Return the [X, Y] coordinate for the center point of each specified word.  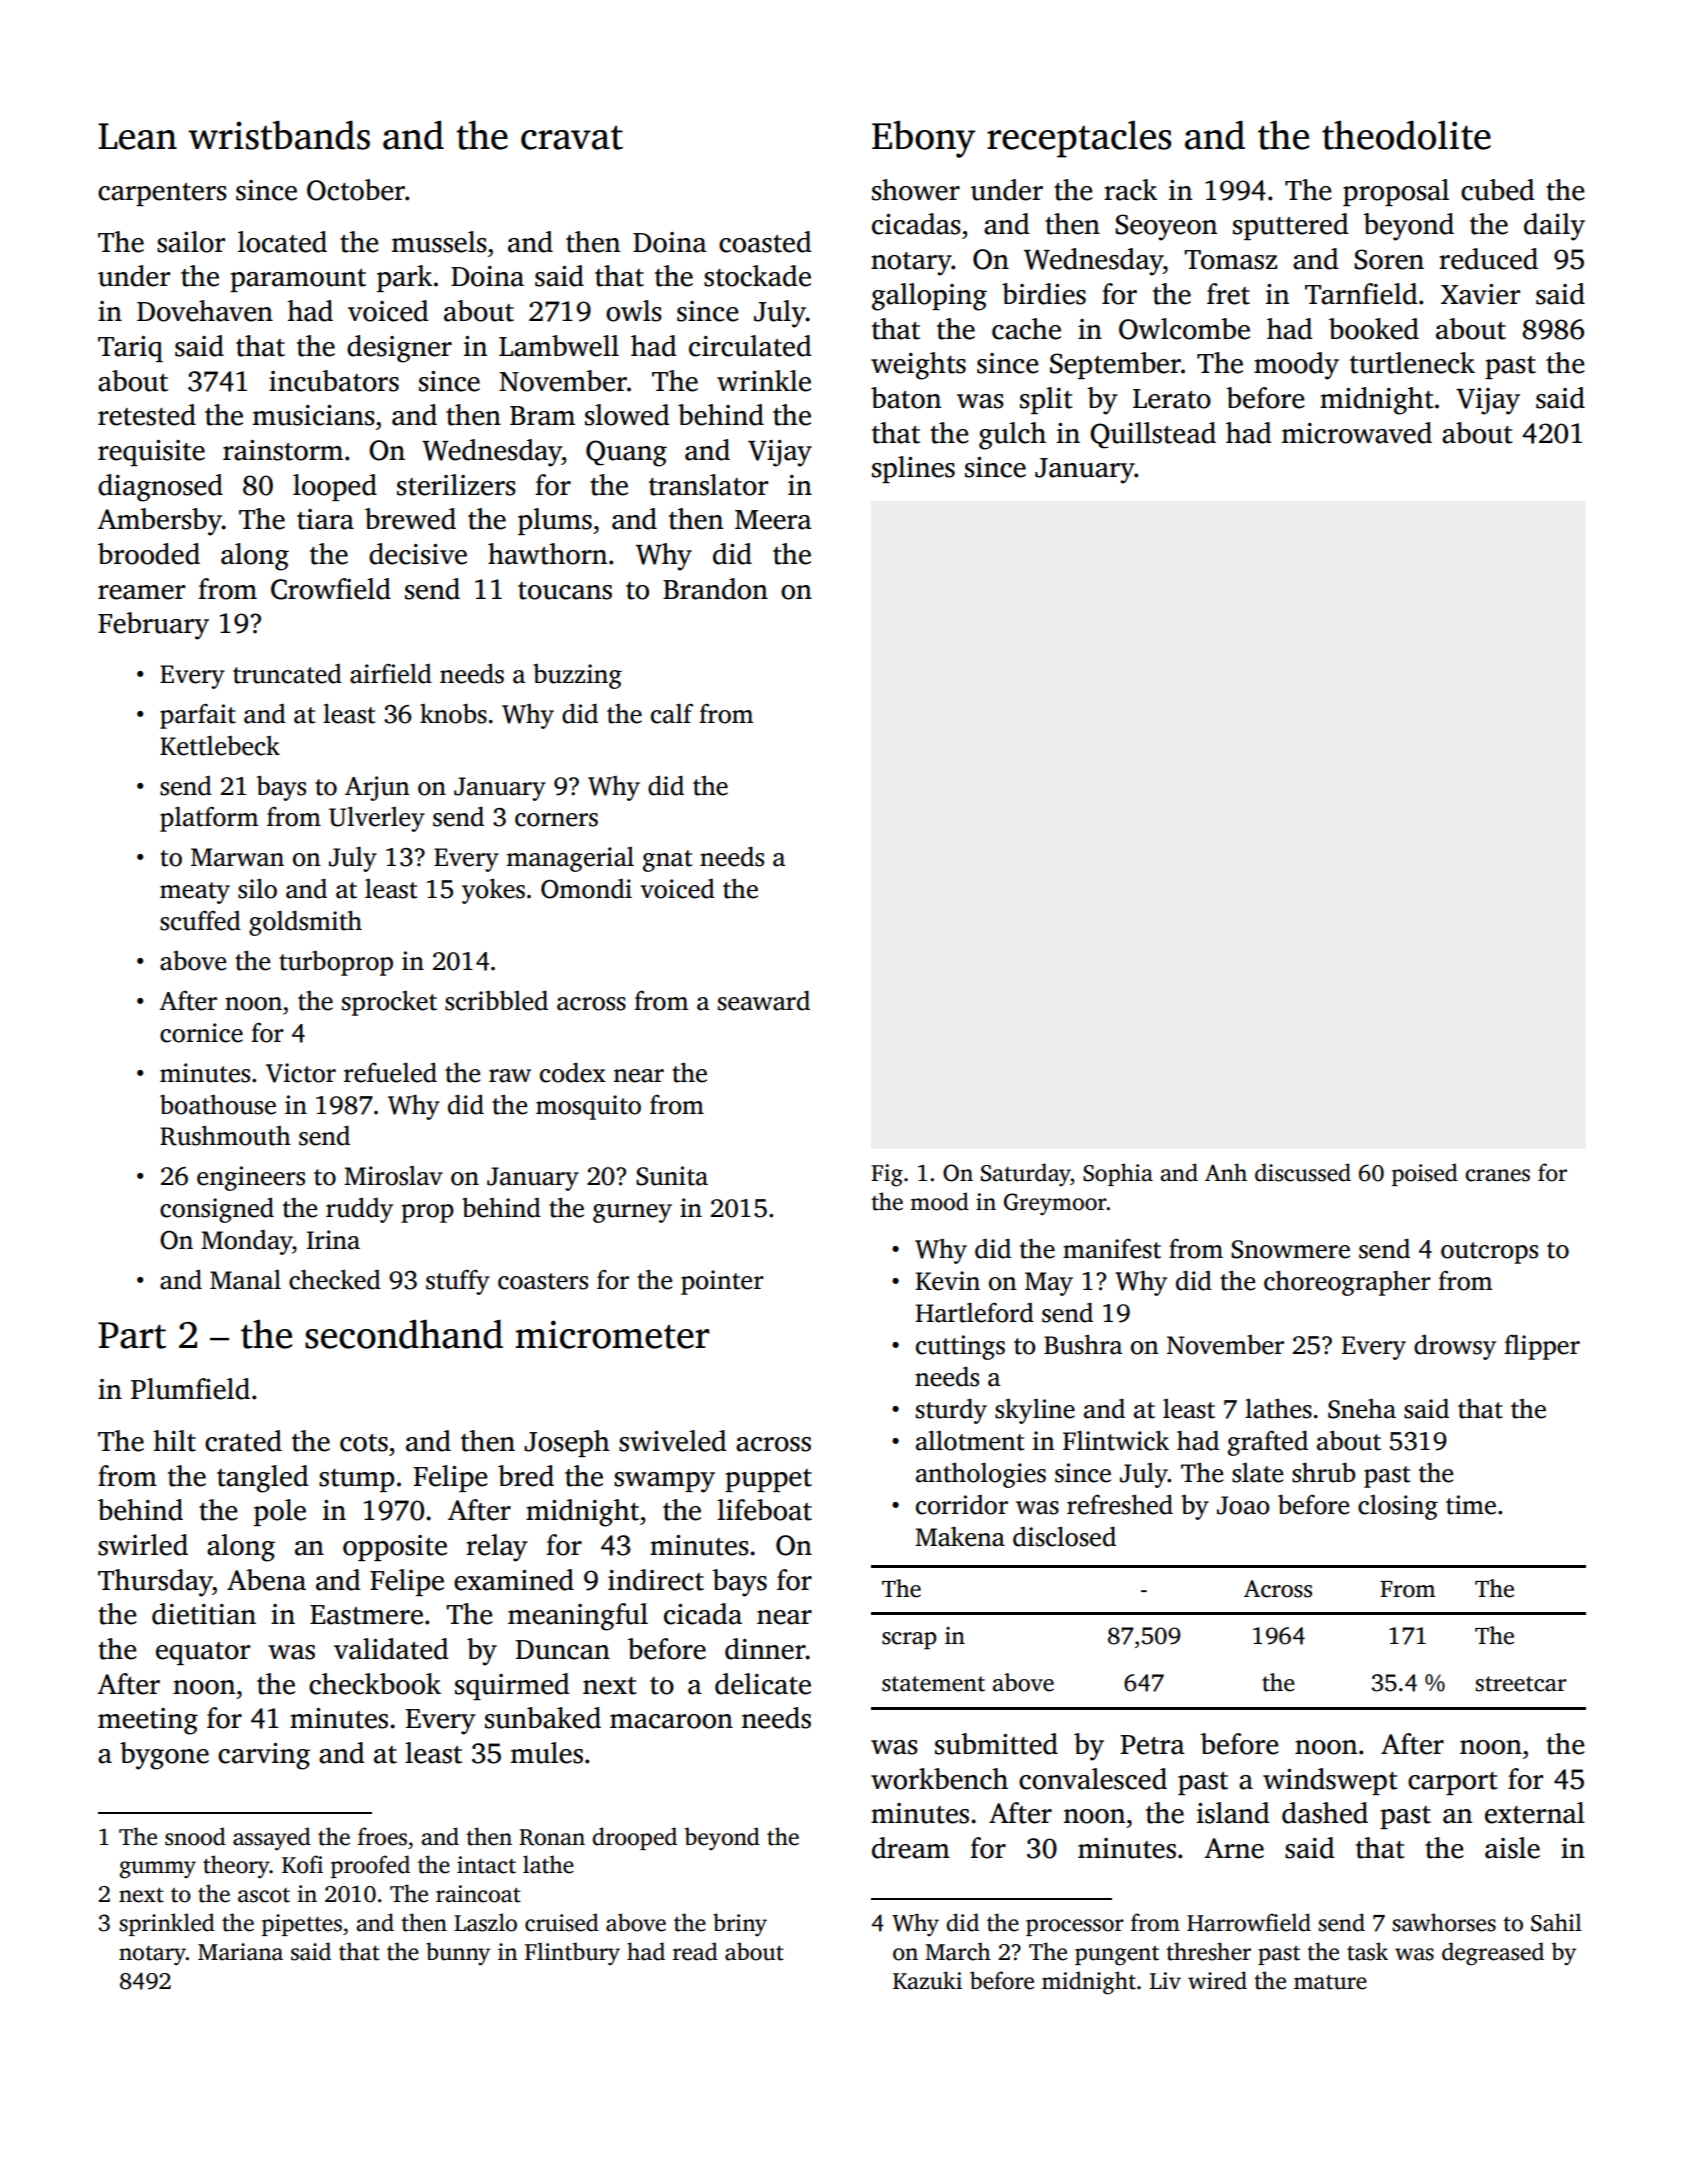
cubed [1498, 190]
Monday [247, 1242]
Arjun [377, 788]
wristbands [279, 135]
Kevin [947, 1281]
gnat [667, 861]
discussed [1303, 1172]
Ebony [923, 139]
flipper [1542, 1347]
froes [382, 1836]
